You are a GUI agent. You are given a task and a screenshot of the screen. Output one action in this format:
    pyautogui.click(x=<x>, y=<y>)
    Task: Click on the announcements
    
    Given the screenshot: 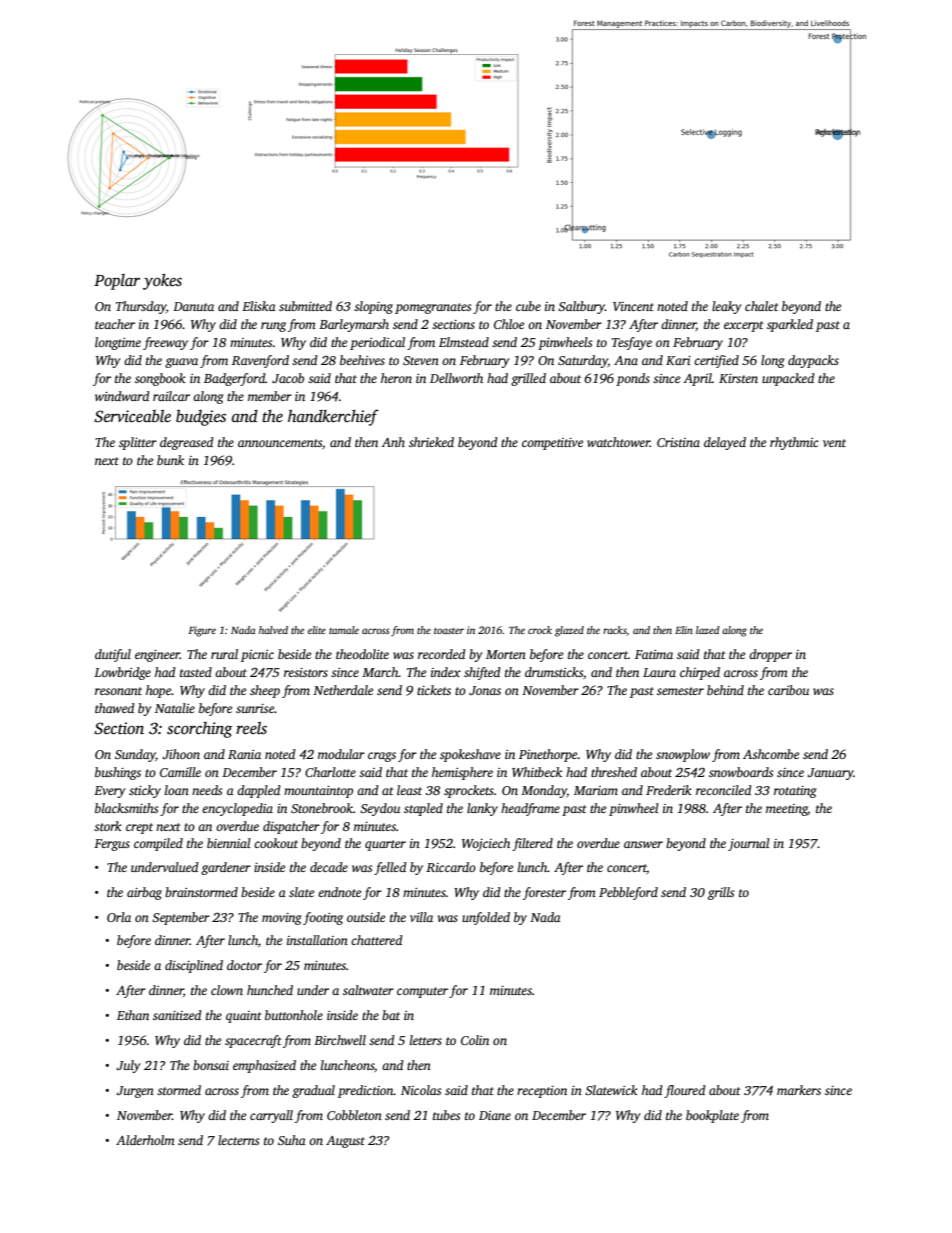 What is the action you would take?
    pyautogui.click(x=280, y=443)
